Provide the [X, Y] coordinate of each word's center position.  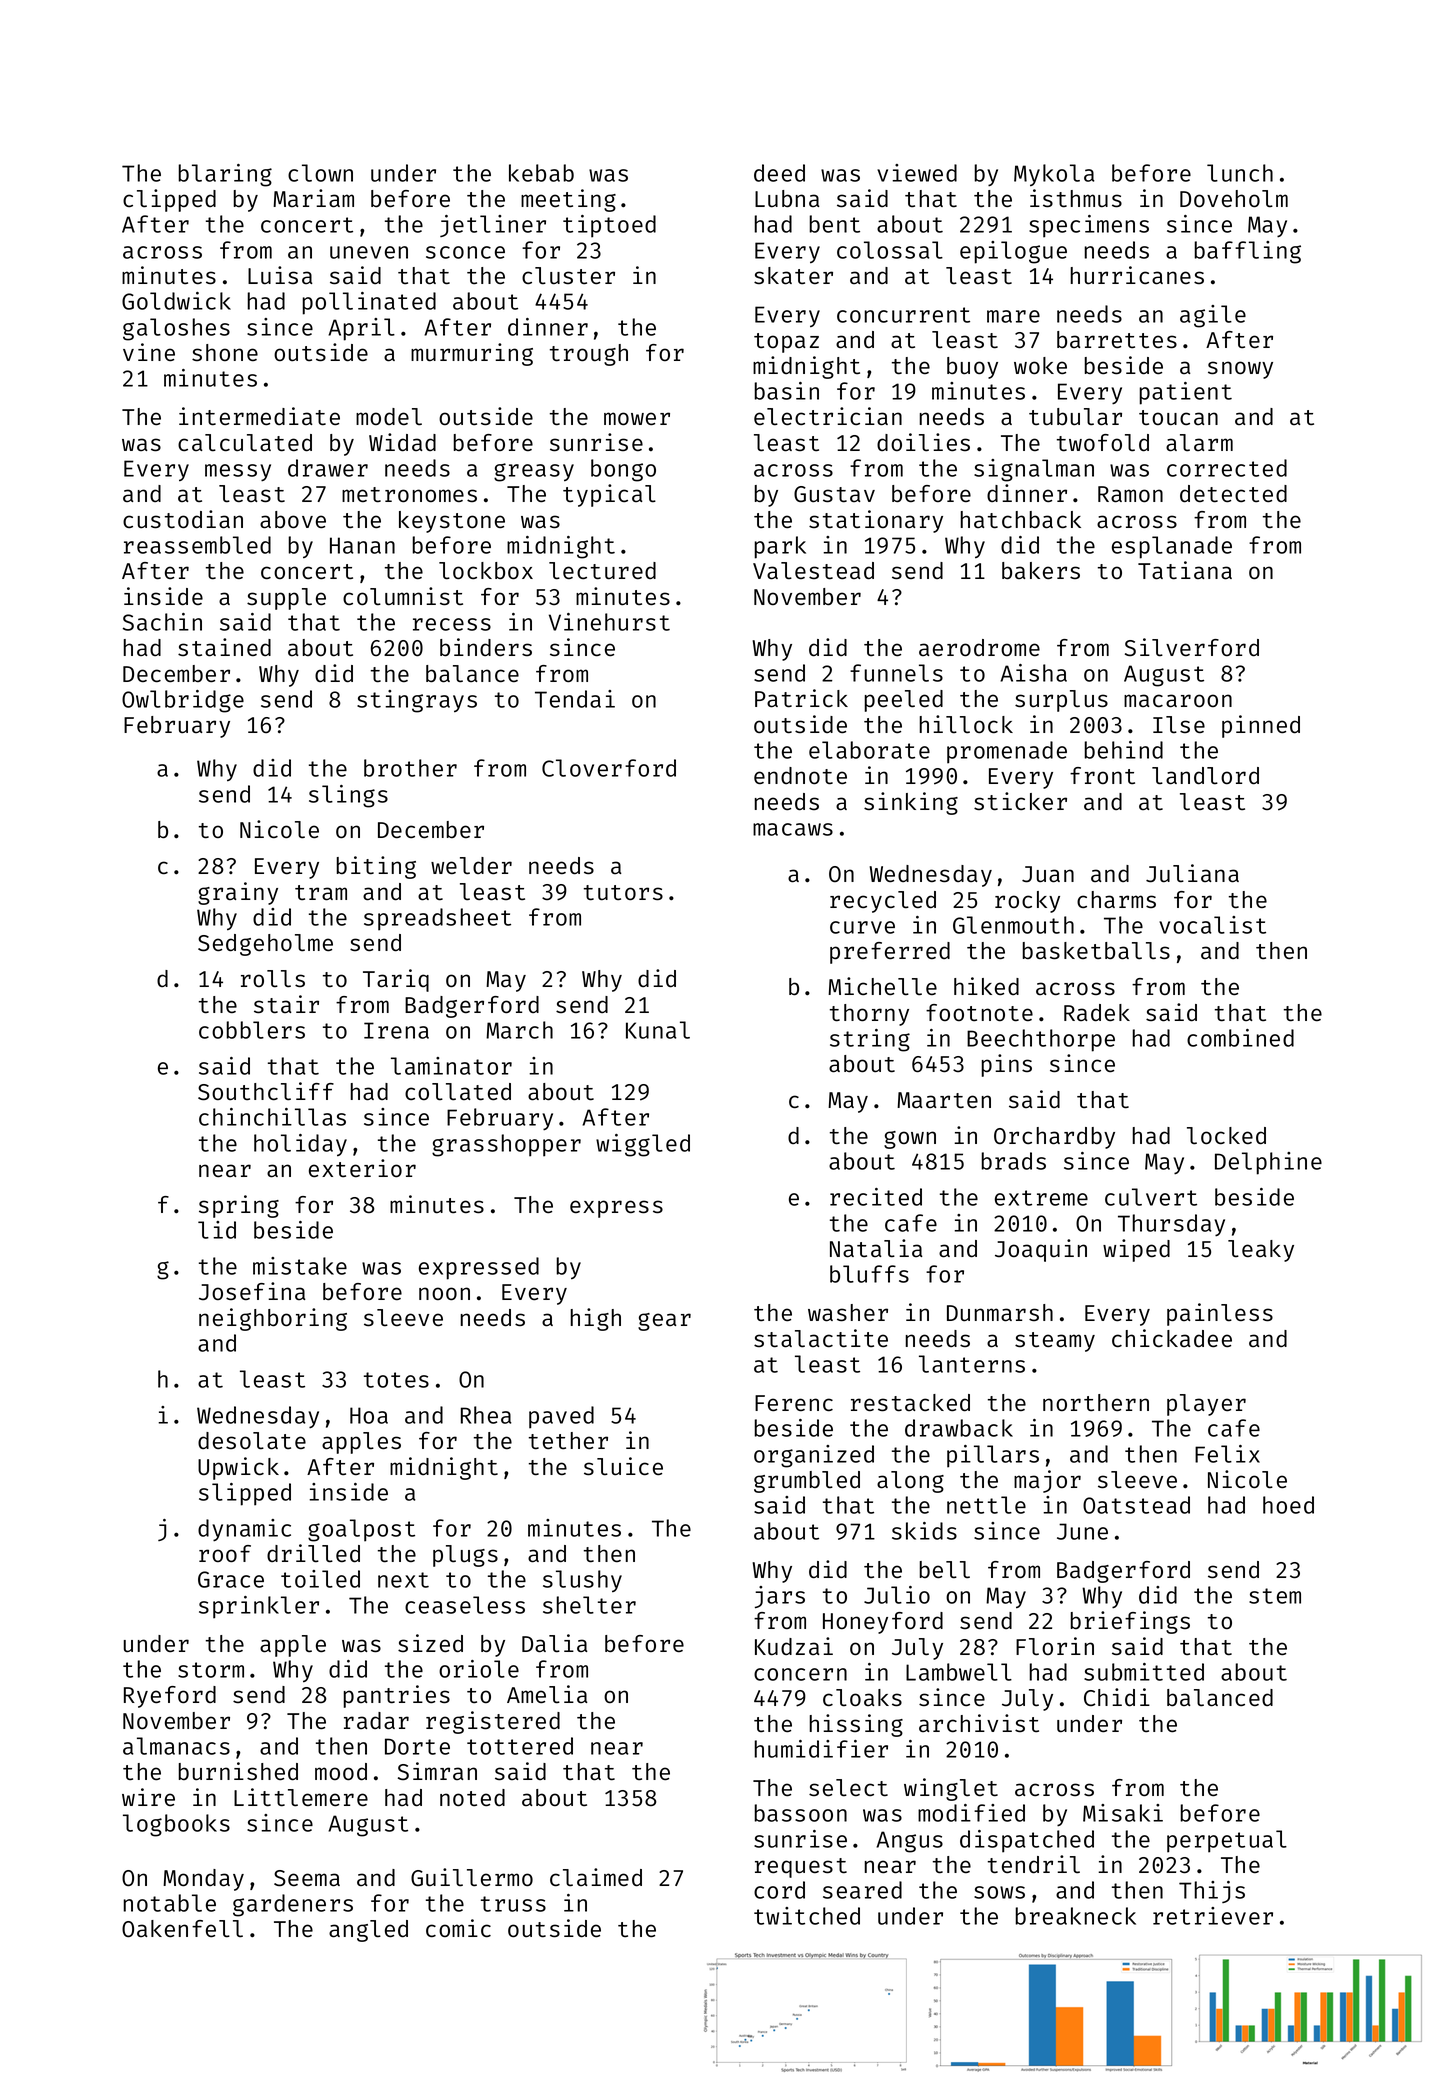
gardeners [293, 1905]
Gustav [834, 494]
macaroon [1178, 701]
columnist [403, 596]
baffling [1247, 252]
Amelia [547, 1694]
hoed [1288, 1505]
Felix [1227, 1454]
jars [780, 1597]
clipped [169, 200]
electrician [828, 416]
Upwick [238, 1468]
